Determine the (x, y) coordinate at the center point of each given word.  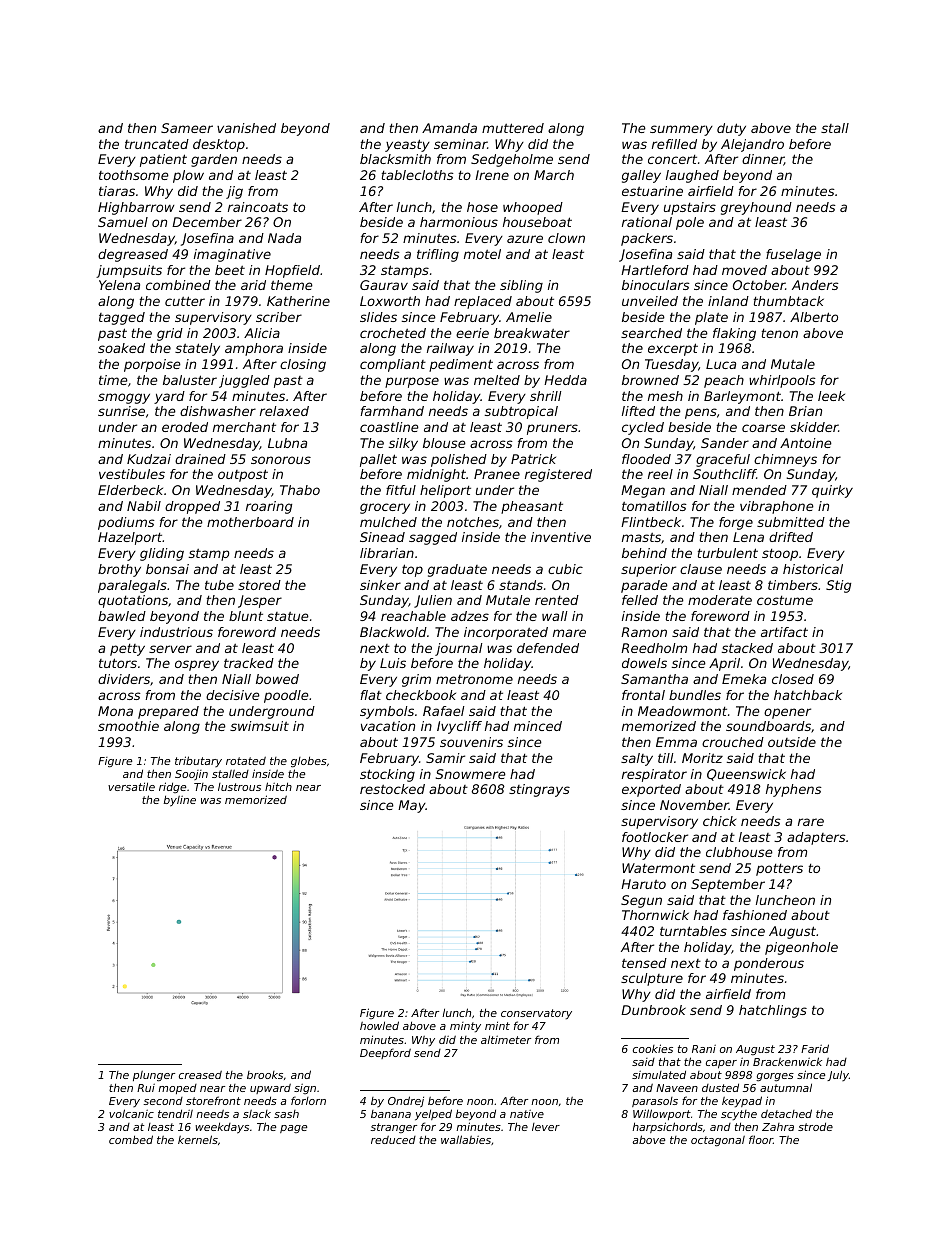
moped (177, 1089)
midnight (436, 475)
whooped (533, 208)
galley (641, 176)
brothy (119, 570)
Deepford (385, 1053)
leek (831, 396)
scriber (279, 317)
